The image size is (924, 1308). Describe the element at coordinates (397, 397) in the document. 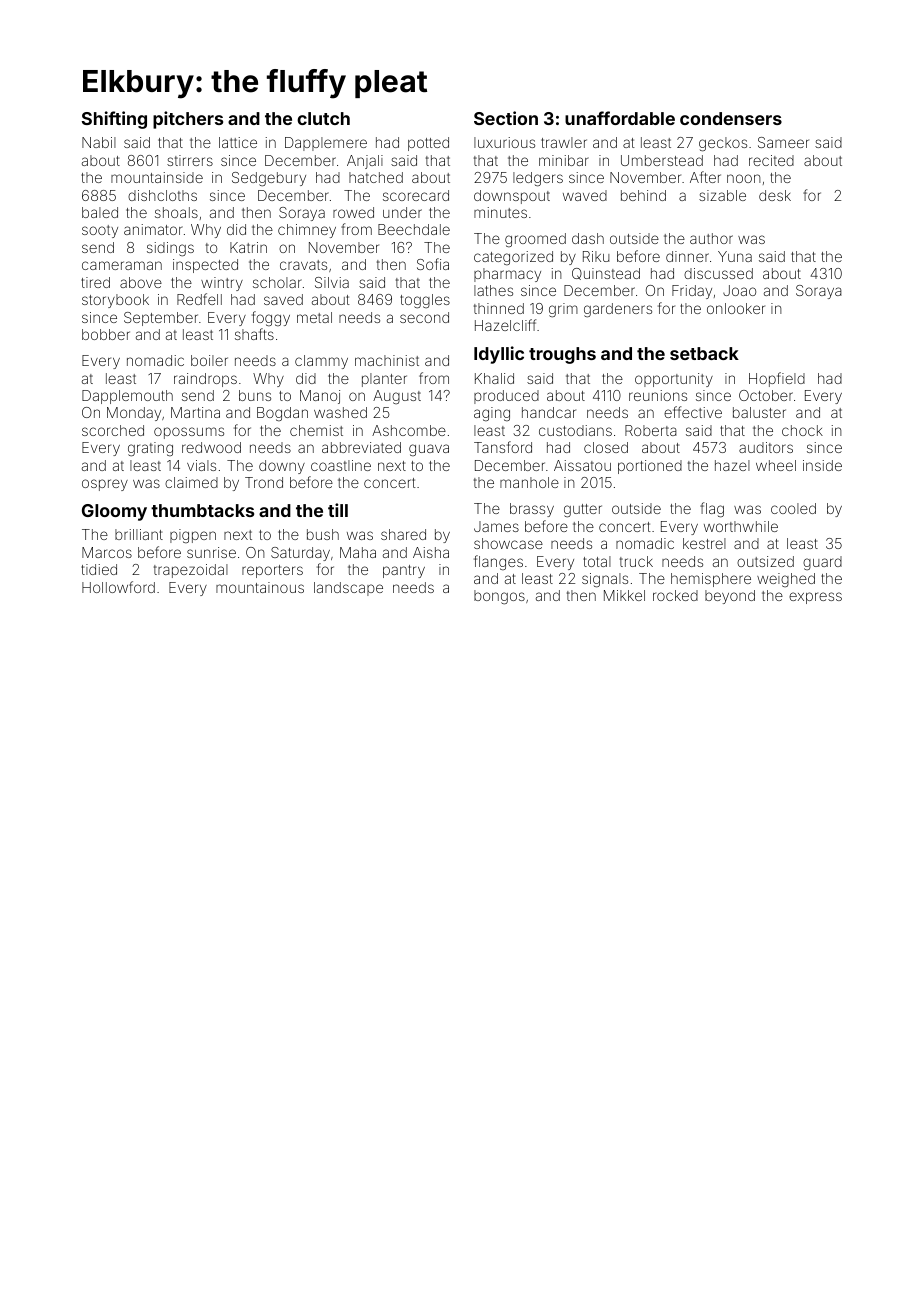

I see `August` at that location.
